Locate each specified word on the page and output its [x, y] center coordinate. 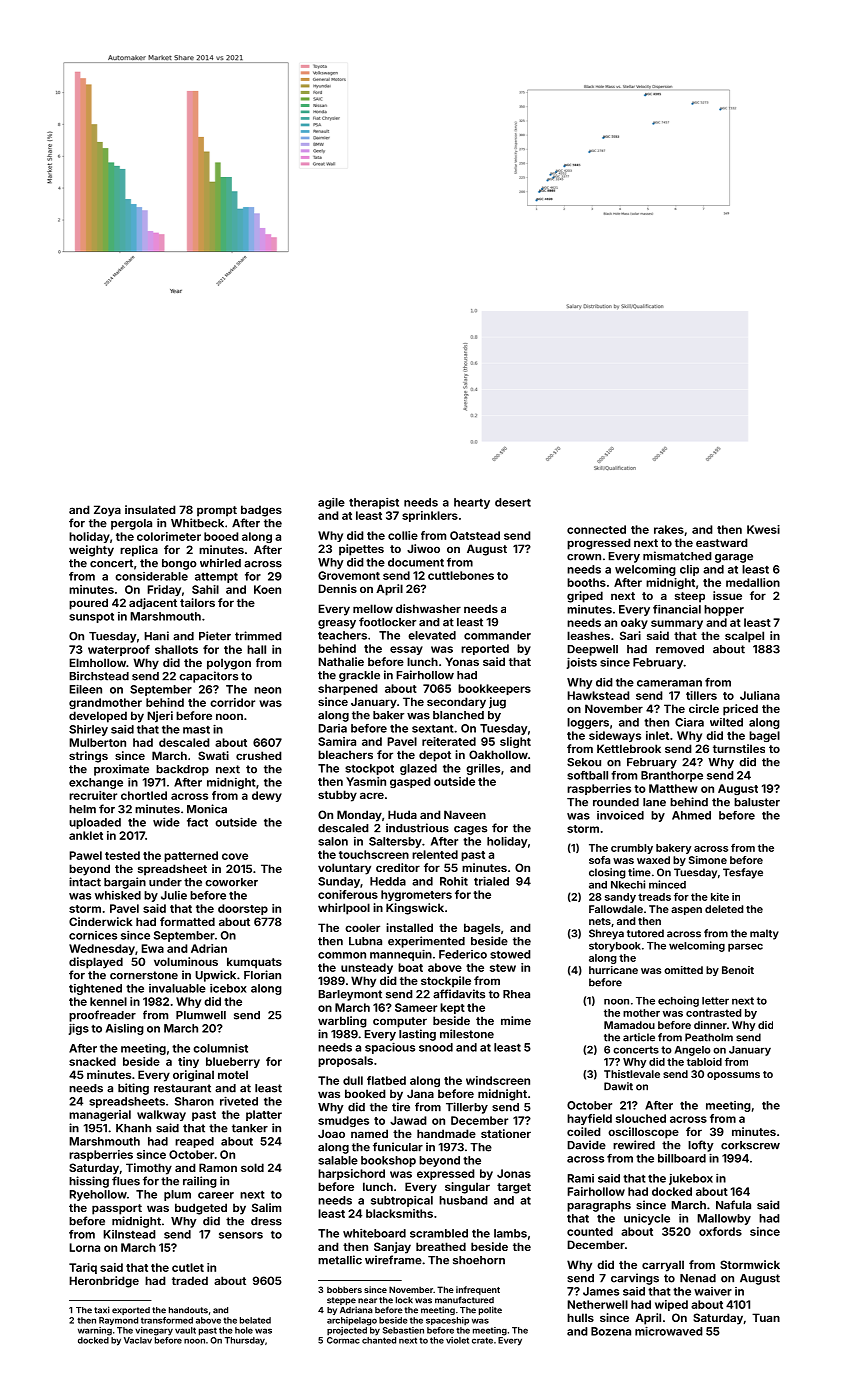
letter [715, 1001]
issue [727, 595]
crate [482, 1340]
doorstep [243, 909]
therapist [374, 503]
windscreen [498, 1080]
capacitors [208, 677]
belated [255, 1320]
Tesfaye [743, 873]
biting [133, 1089]
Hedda [388, 881]
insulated [150, 509]
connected [596, 529]
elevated [432, 635]
